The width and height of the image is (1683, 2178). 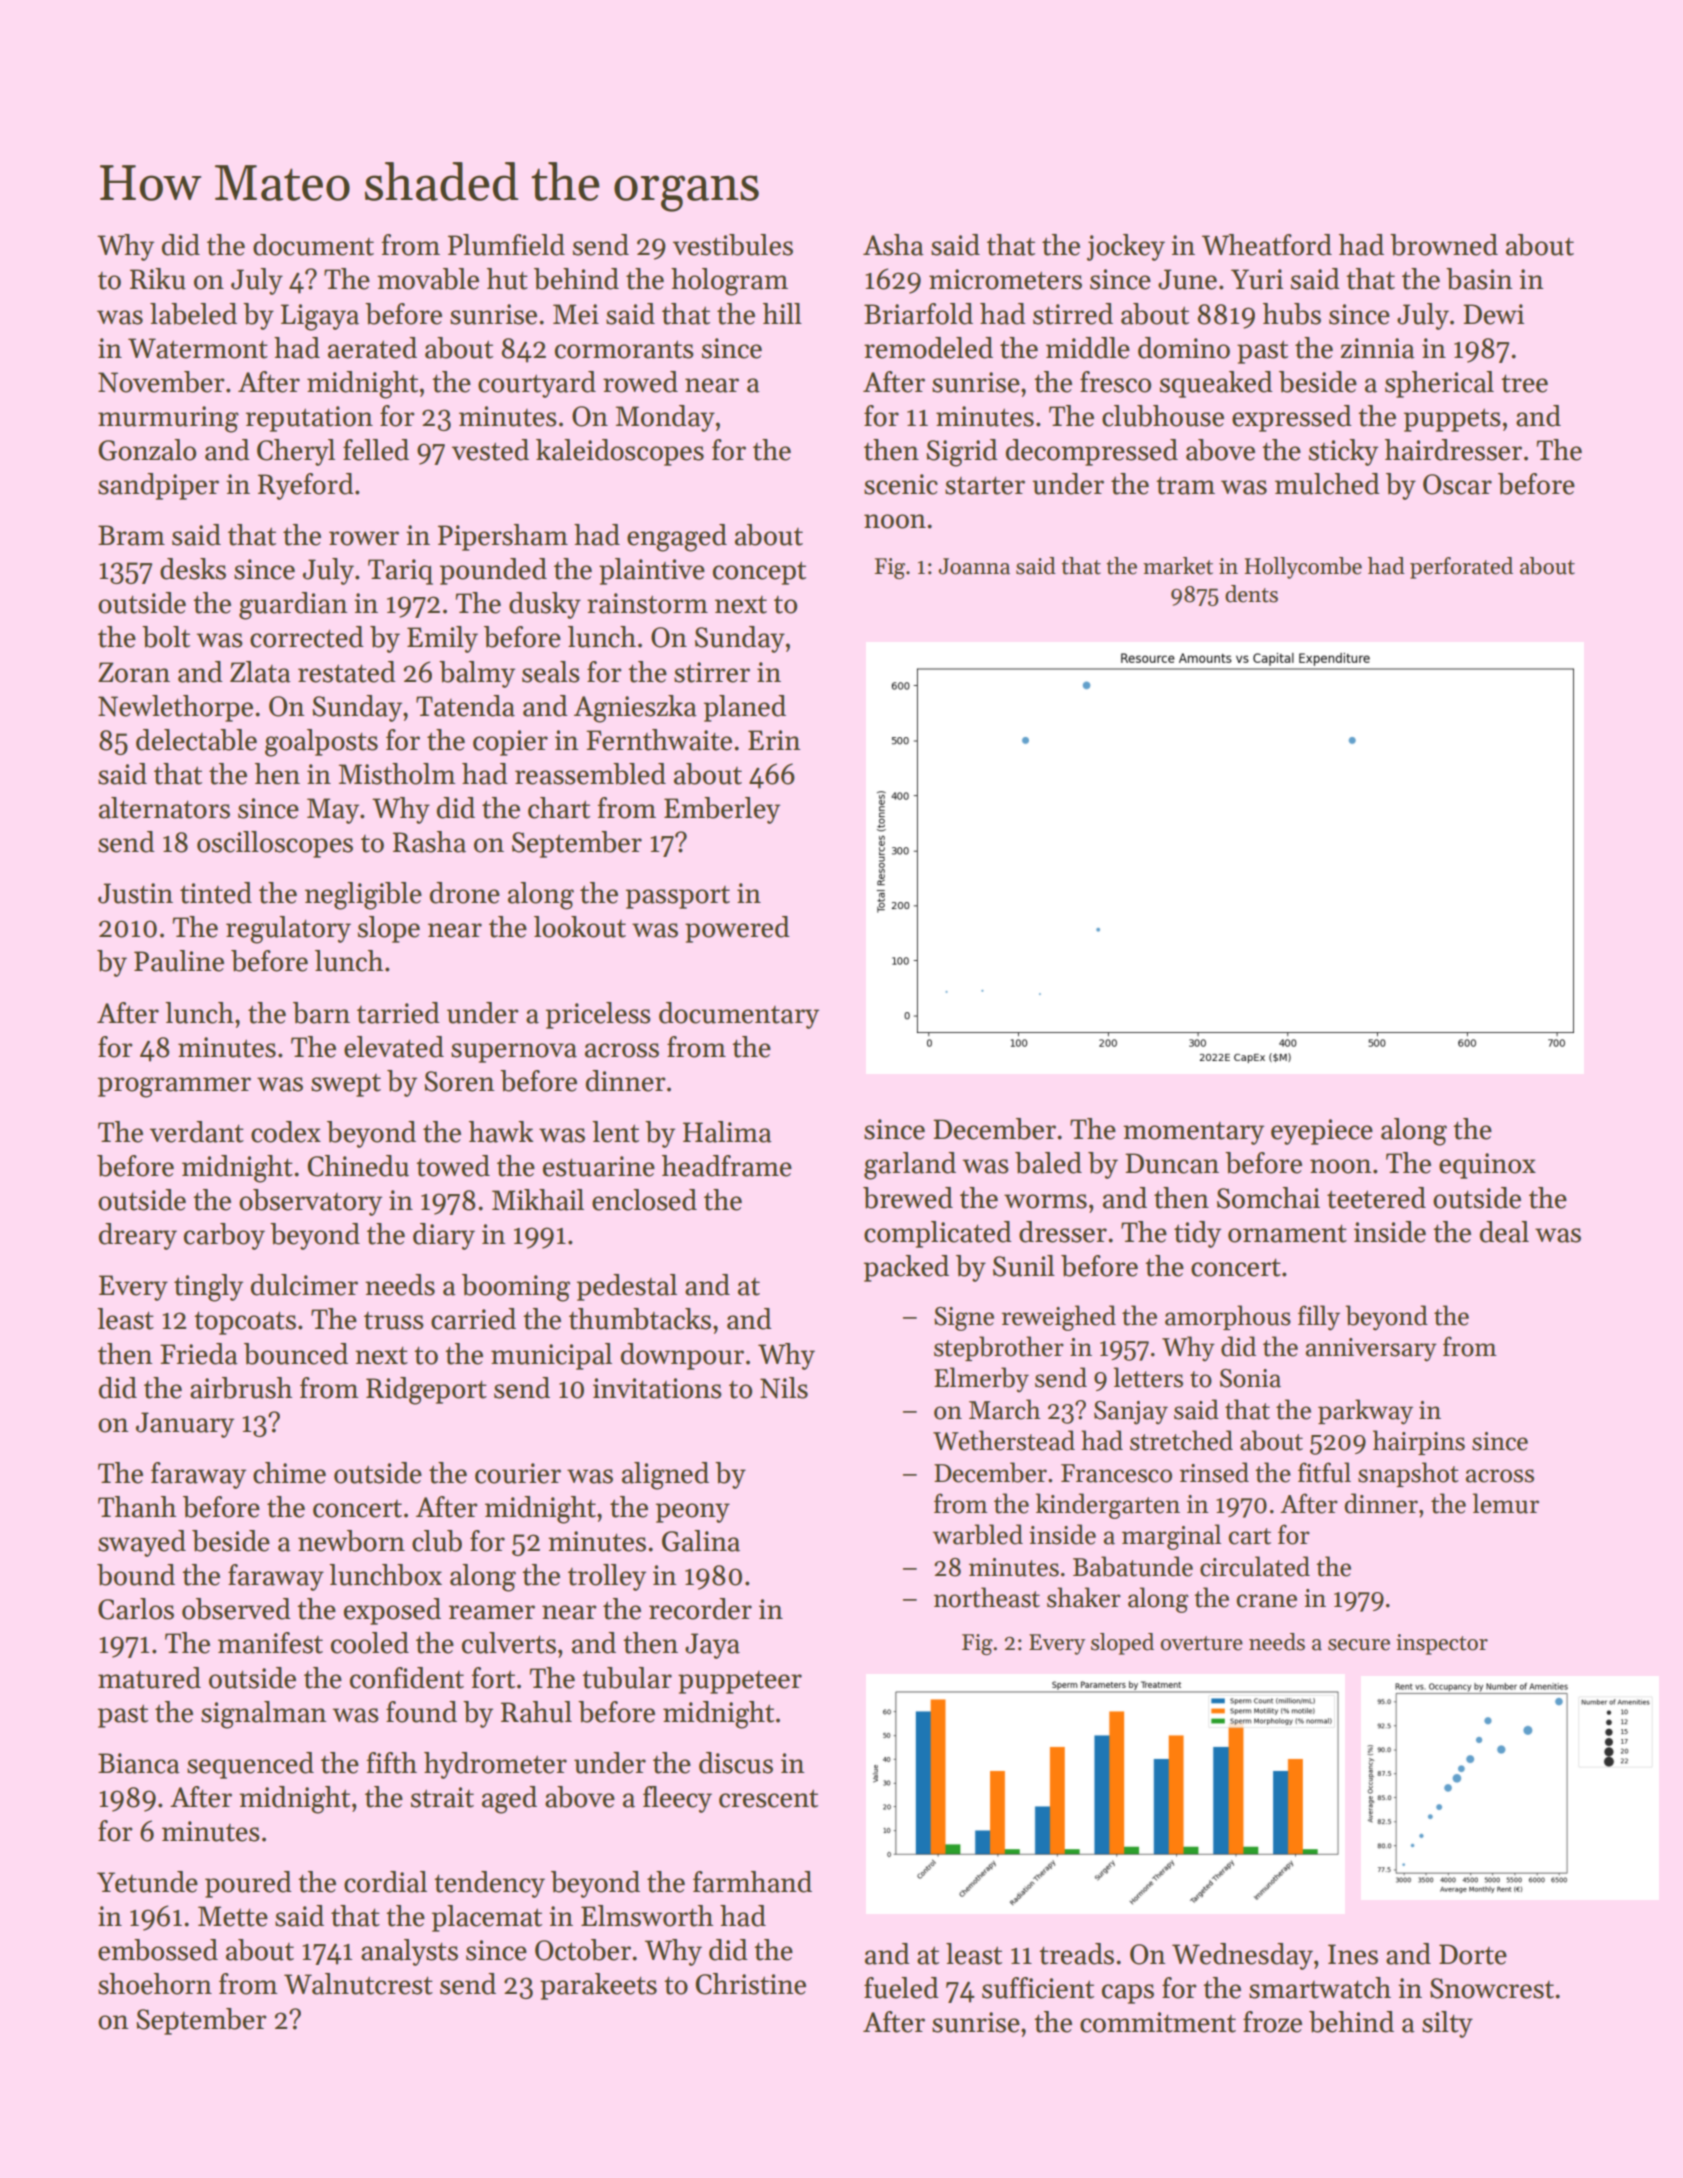 What do you see at coordinates (1359, 1645) in the image?
I see `secure` at bounding box center [1359, 1645].
